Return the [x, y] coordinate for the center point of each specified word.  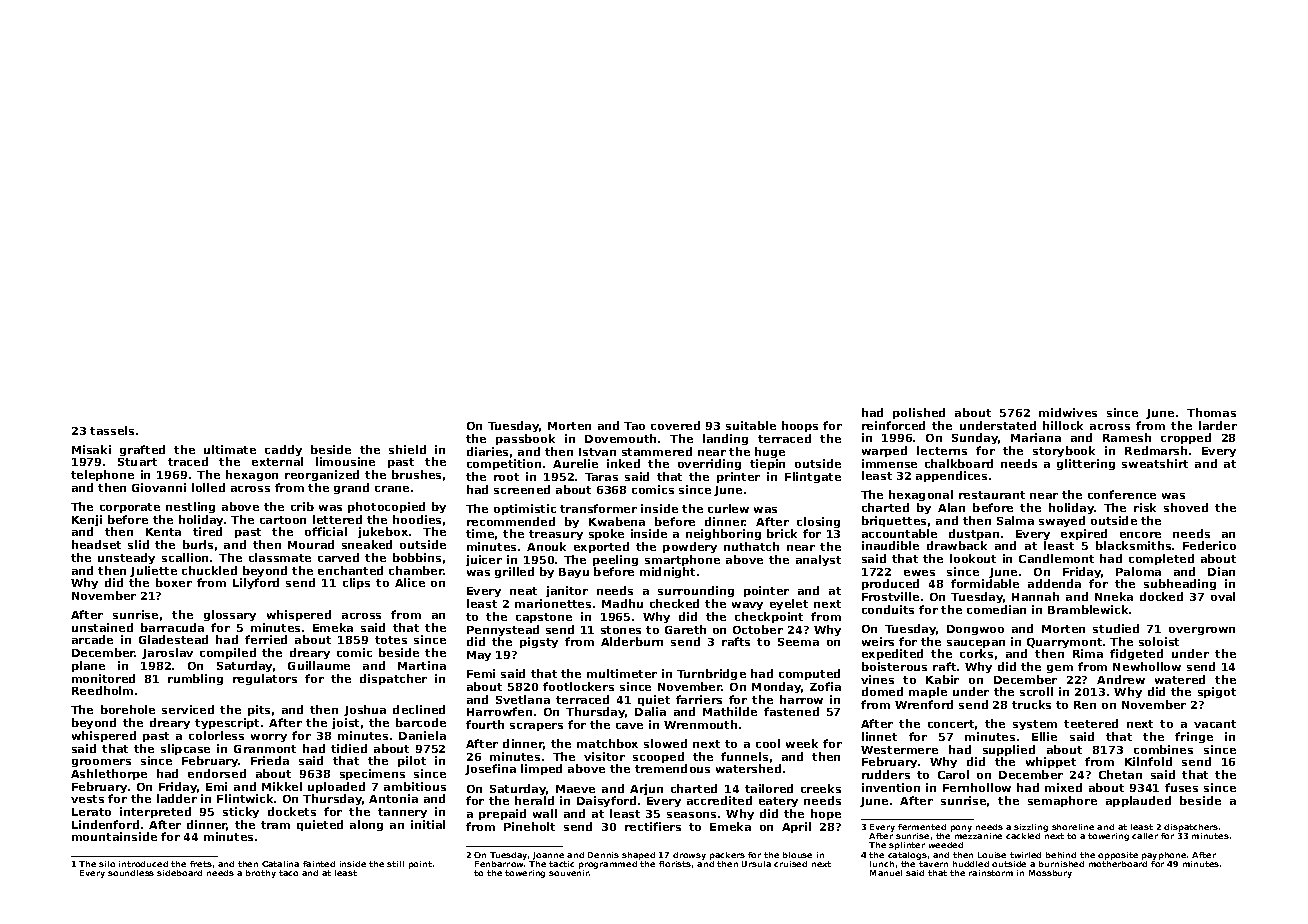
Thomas [1211, 412]
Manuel [886, 873]
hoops [800, 426]
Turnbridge [711, 674]
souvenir [569, 873]
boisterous [894, 666]
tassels [112, 430]
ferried [266, 639]
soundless [131, 873]
